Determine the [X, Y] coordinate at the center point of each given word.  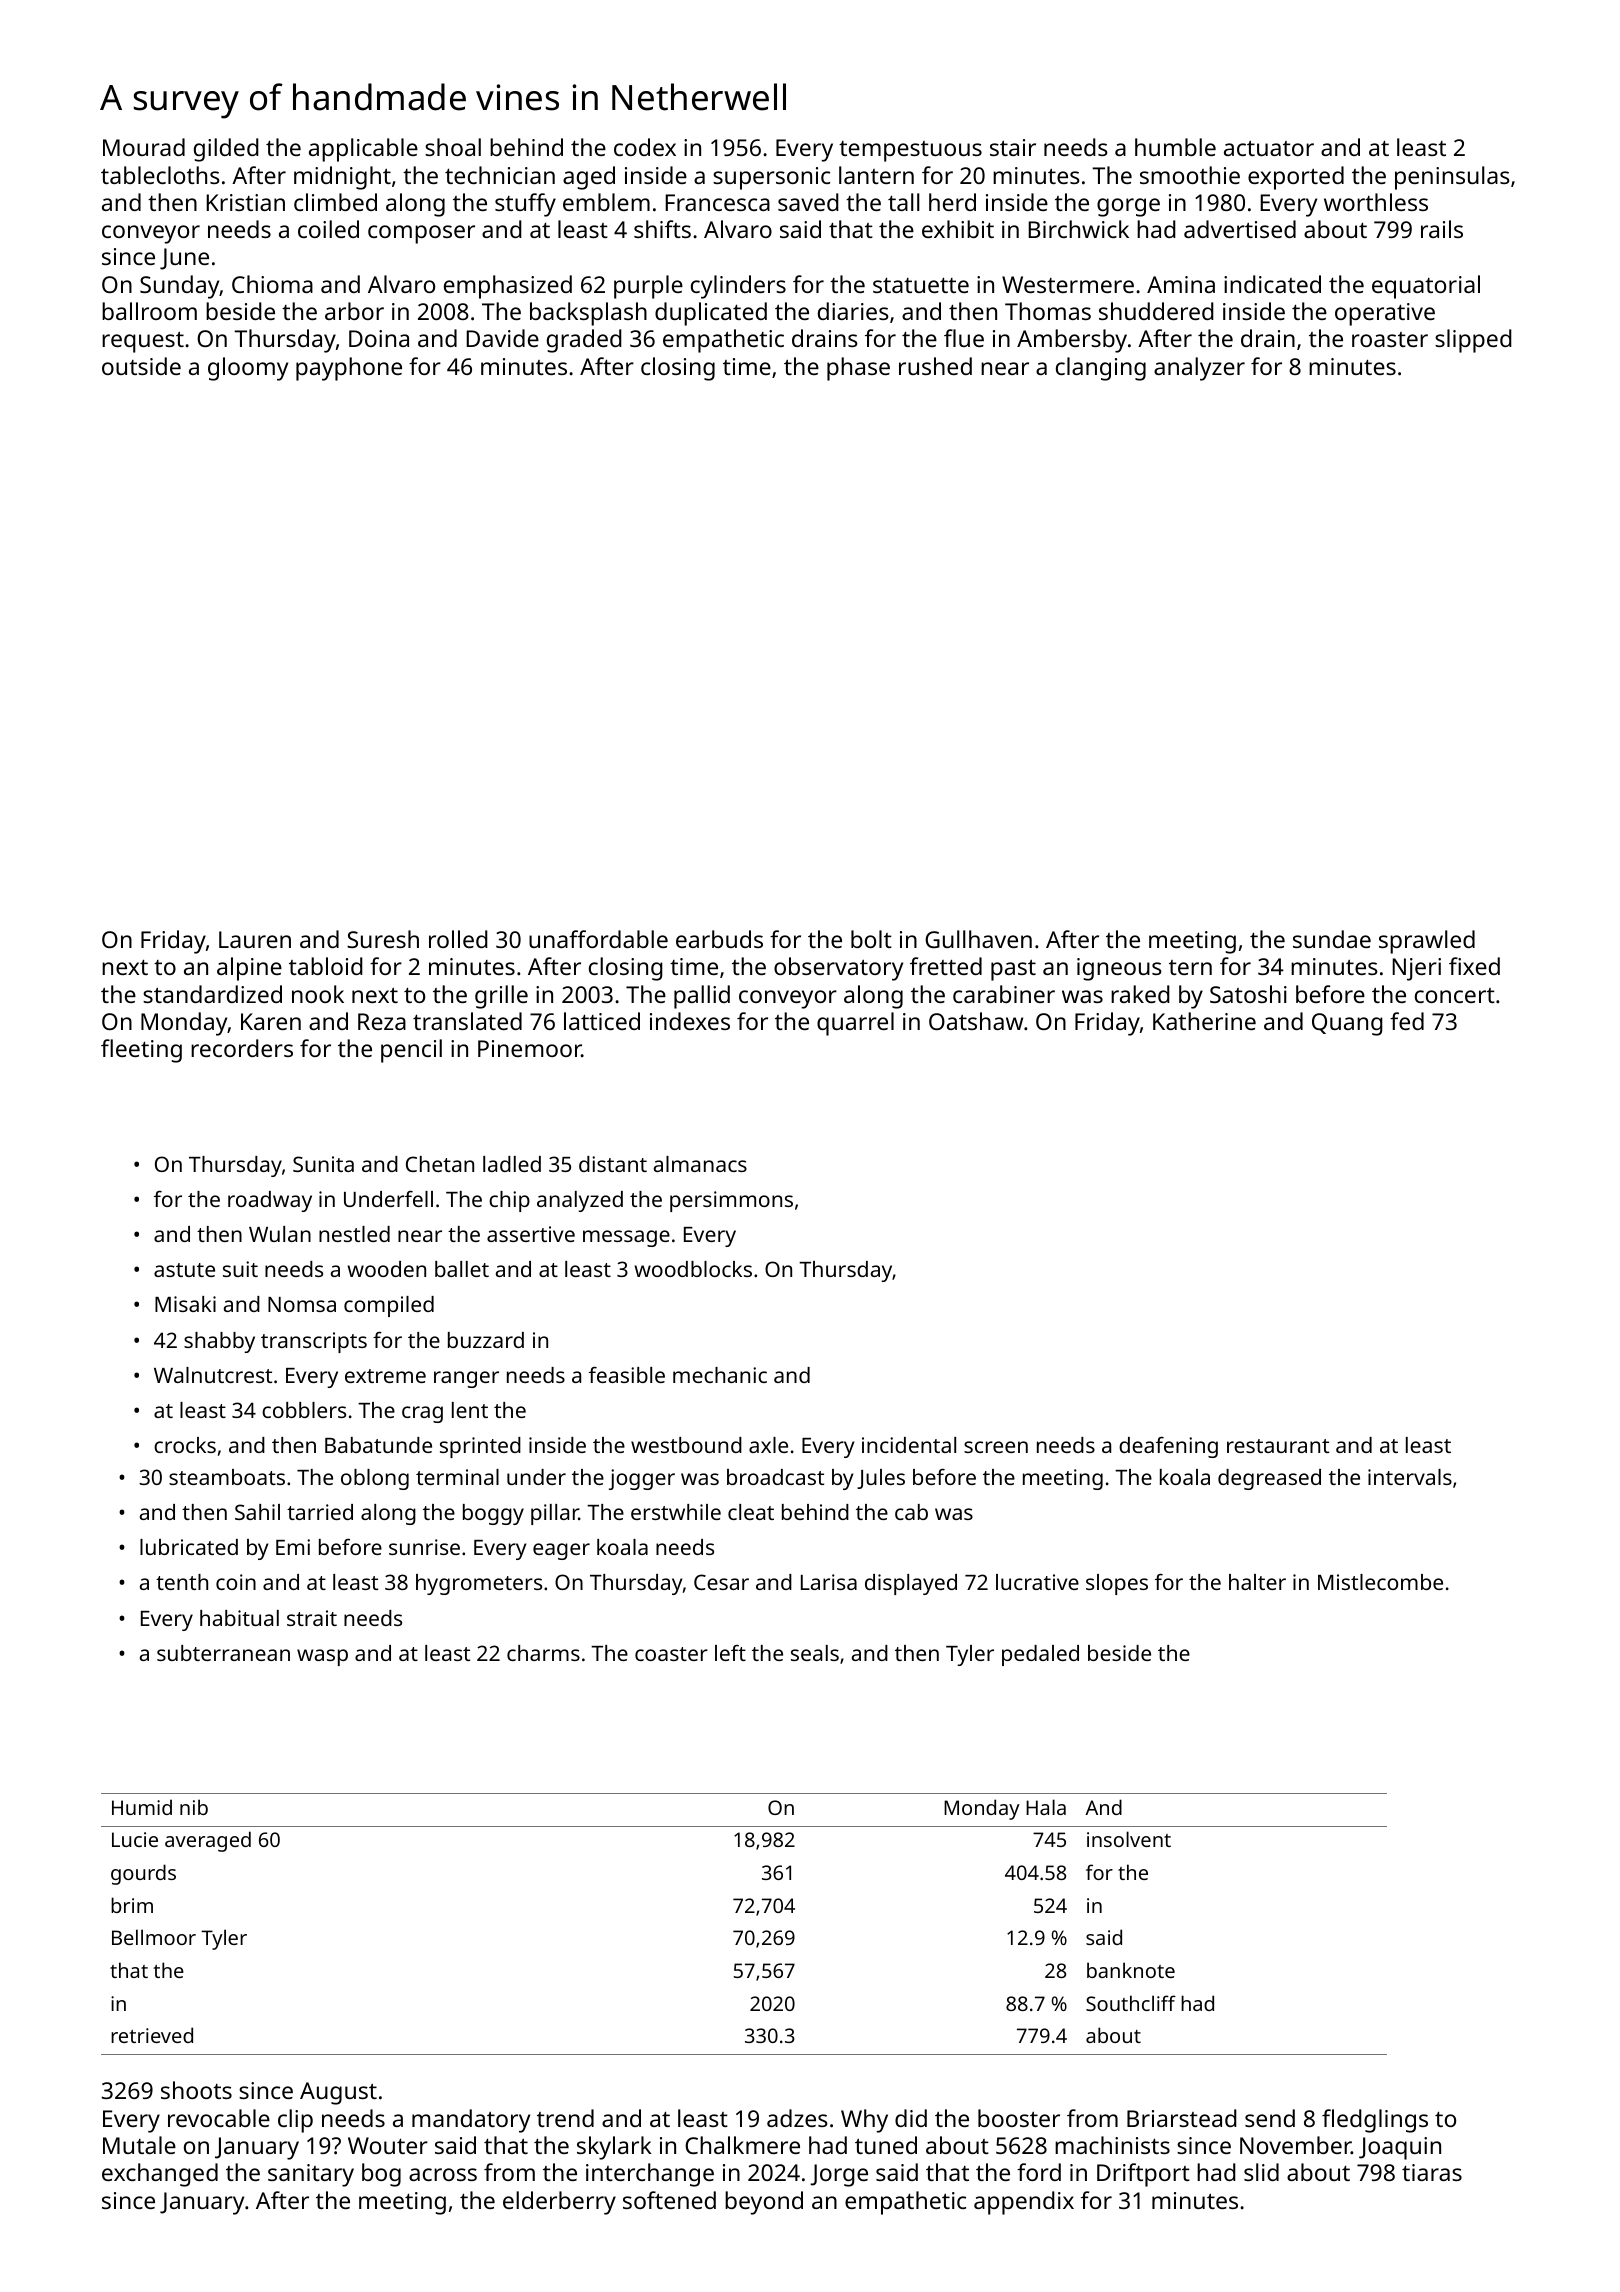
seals [815, 1653]
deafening [1168, 1447]
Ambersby [1072, 341]
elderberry [559, 2203]
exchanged [160, 2175]
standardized [212, 994]
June [184, 259]
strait [312, 1618]
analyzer [1199, 369]
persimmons [731, 1201]
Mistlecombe [1380, 1582]
